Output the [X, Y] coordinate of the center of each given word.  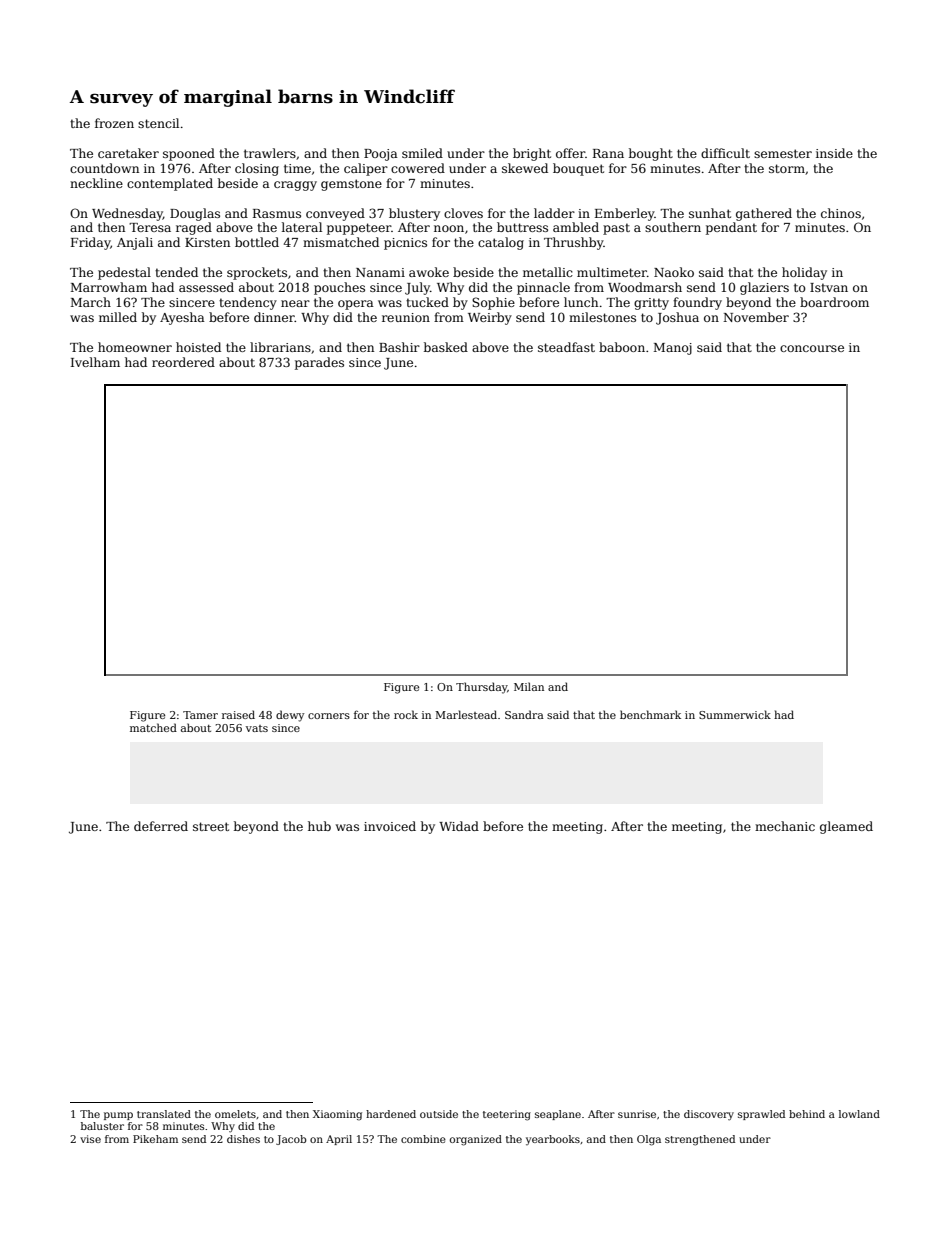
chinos [841, 213]
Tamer [200, 715]
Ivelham [95, 362]
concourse [812, 348]
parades [319, 363]
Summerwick [735, 714]
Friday [90, 243]
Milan [529, 686]
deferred [161, 826]
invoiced [390, 826]
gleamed [846, 827]
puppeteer [359, 229]
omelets [235, 1114]
